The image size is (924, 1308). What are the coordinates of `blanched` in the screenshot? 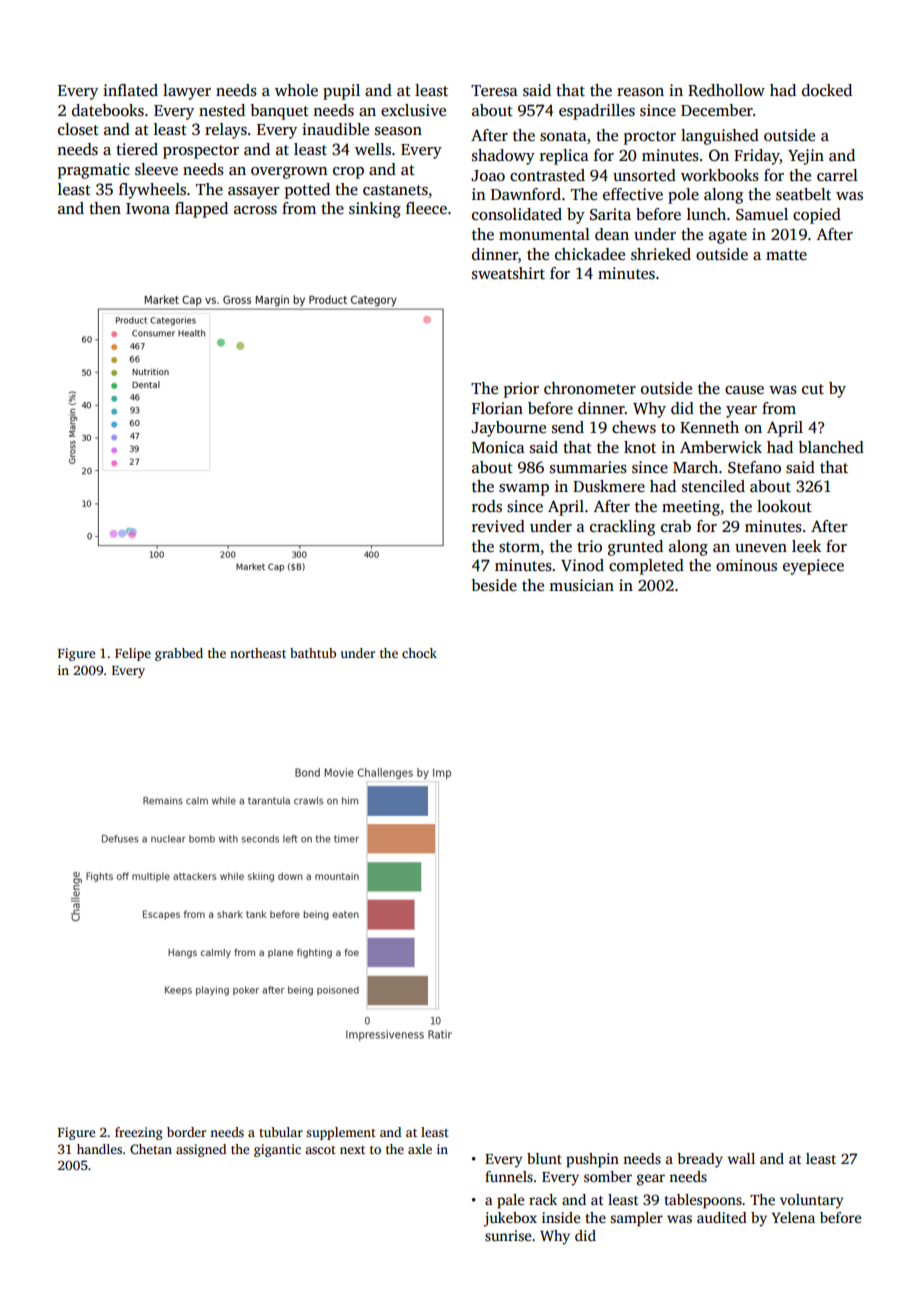 It's located at (831, 447).
